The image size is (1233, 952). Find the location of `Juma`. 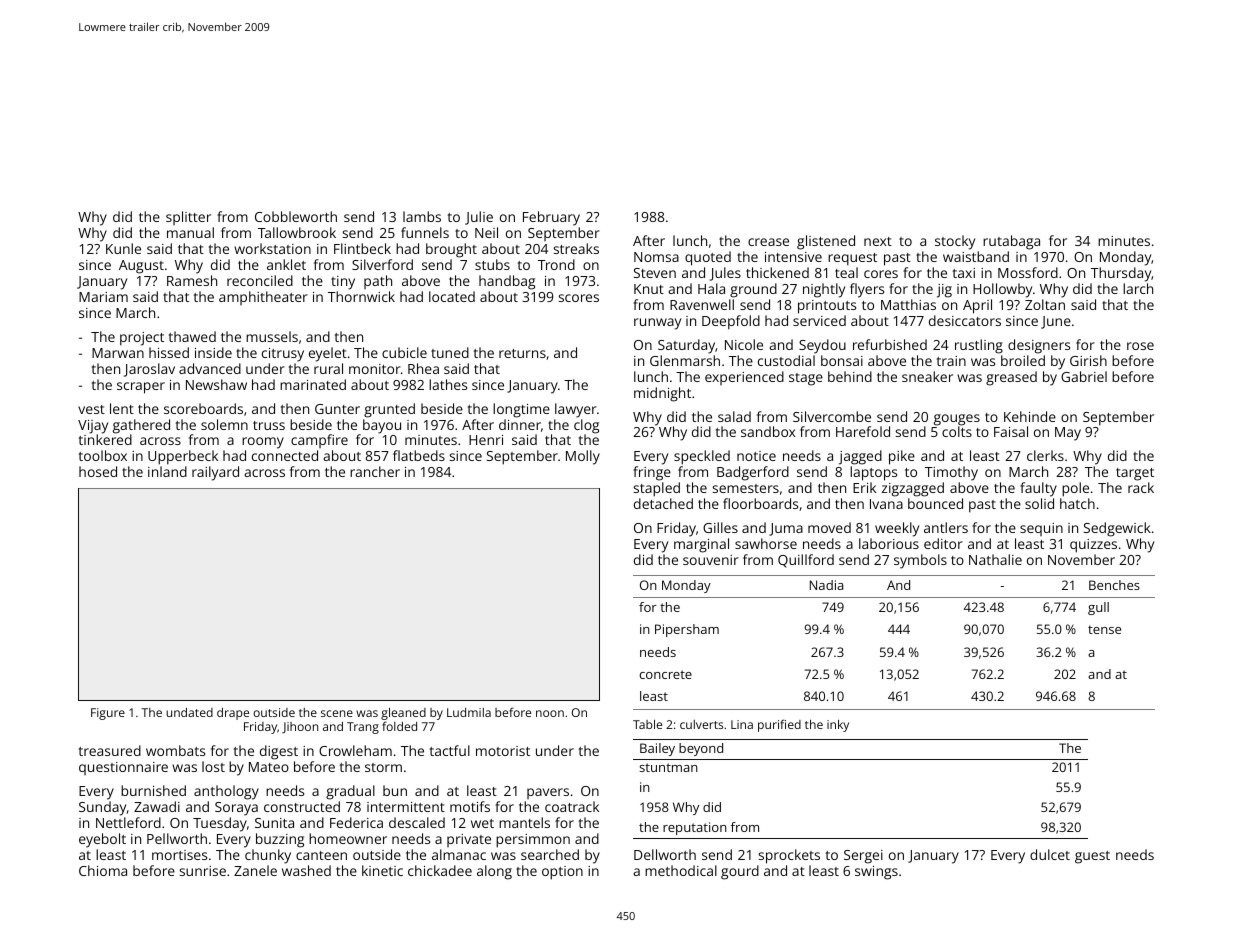

Juma is located at coordinates (786, 529).
